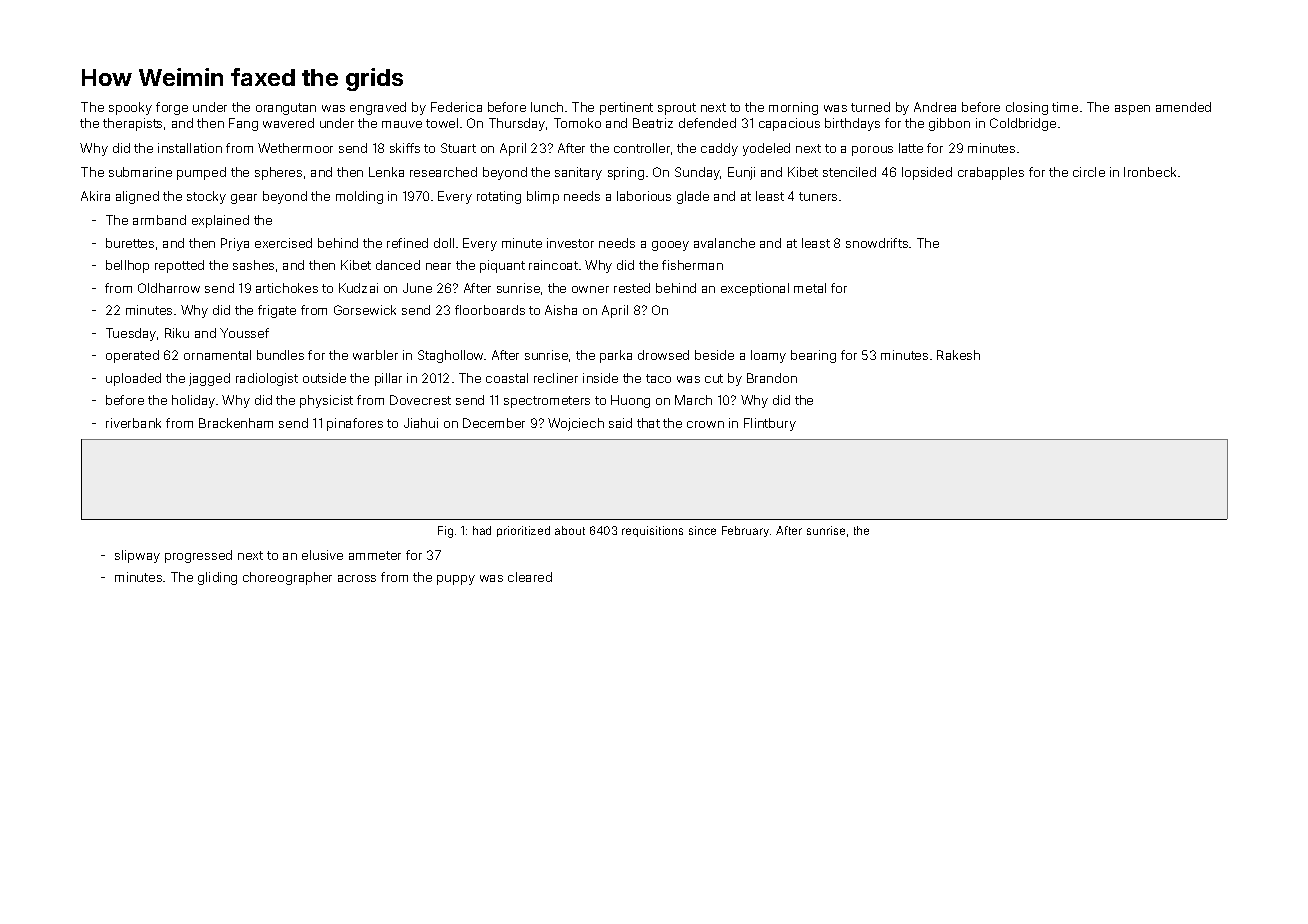  What do you see at coordinates (133, 423) in the document?
I see `riverbank` at bounding box center [133, 423].
